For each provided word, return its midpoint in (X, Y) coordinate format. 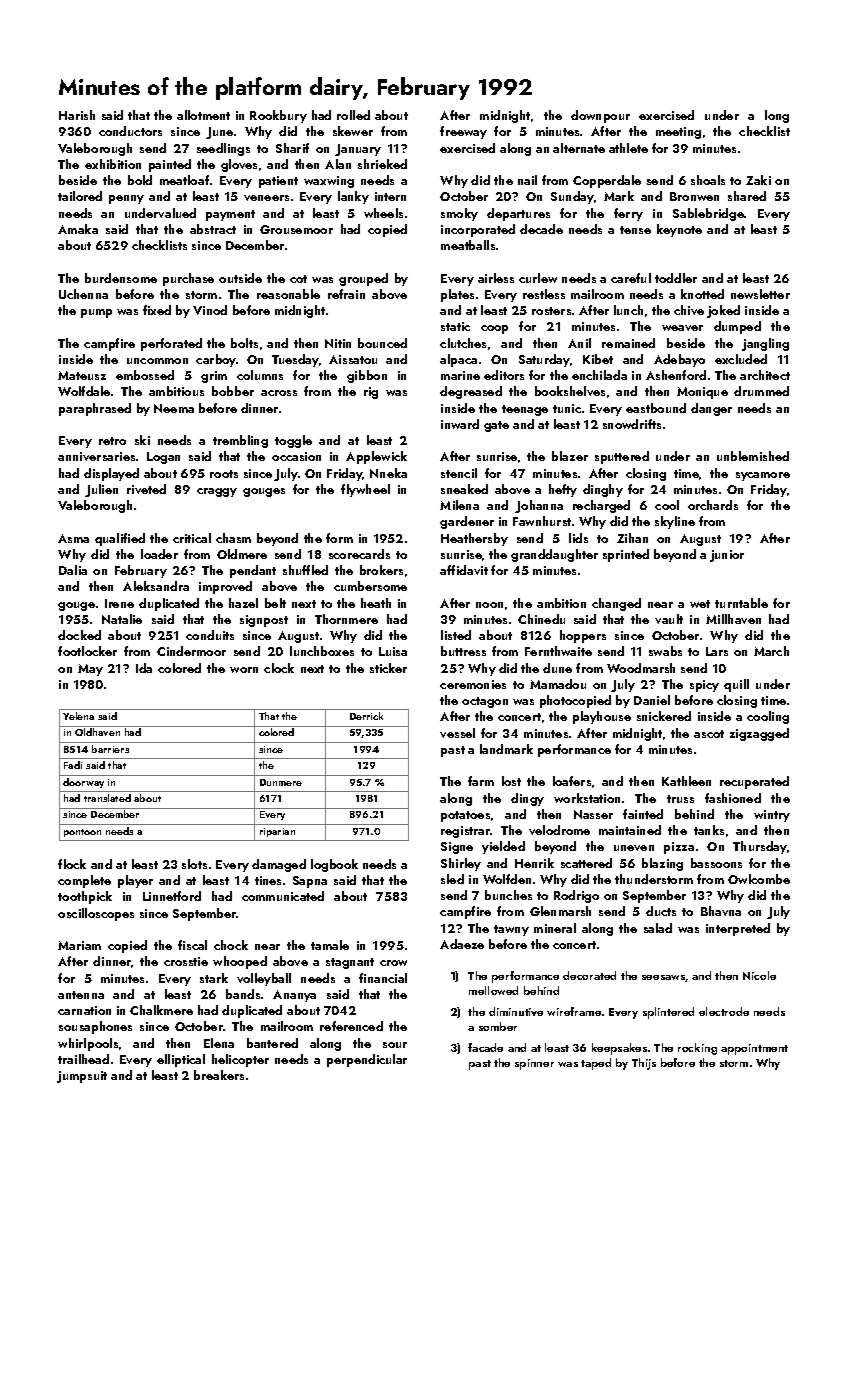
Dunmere (281, 782)
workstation (587, 798)
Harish (77, 115)
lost (511, 781)
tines (268, 880)
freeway (463, 132)
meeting (678, 133)
